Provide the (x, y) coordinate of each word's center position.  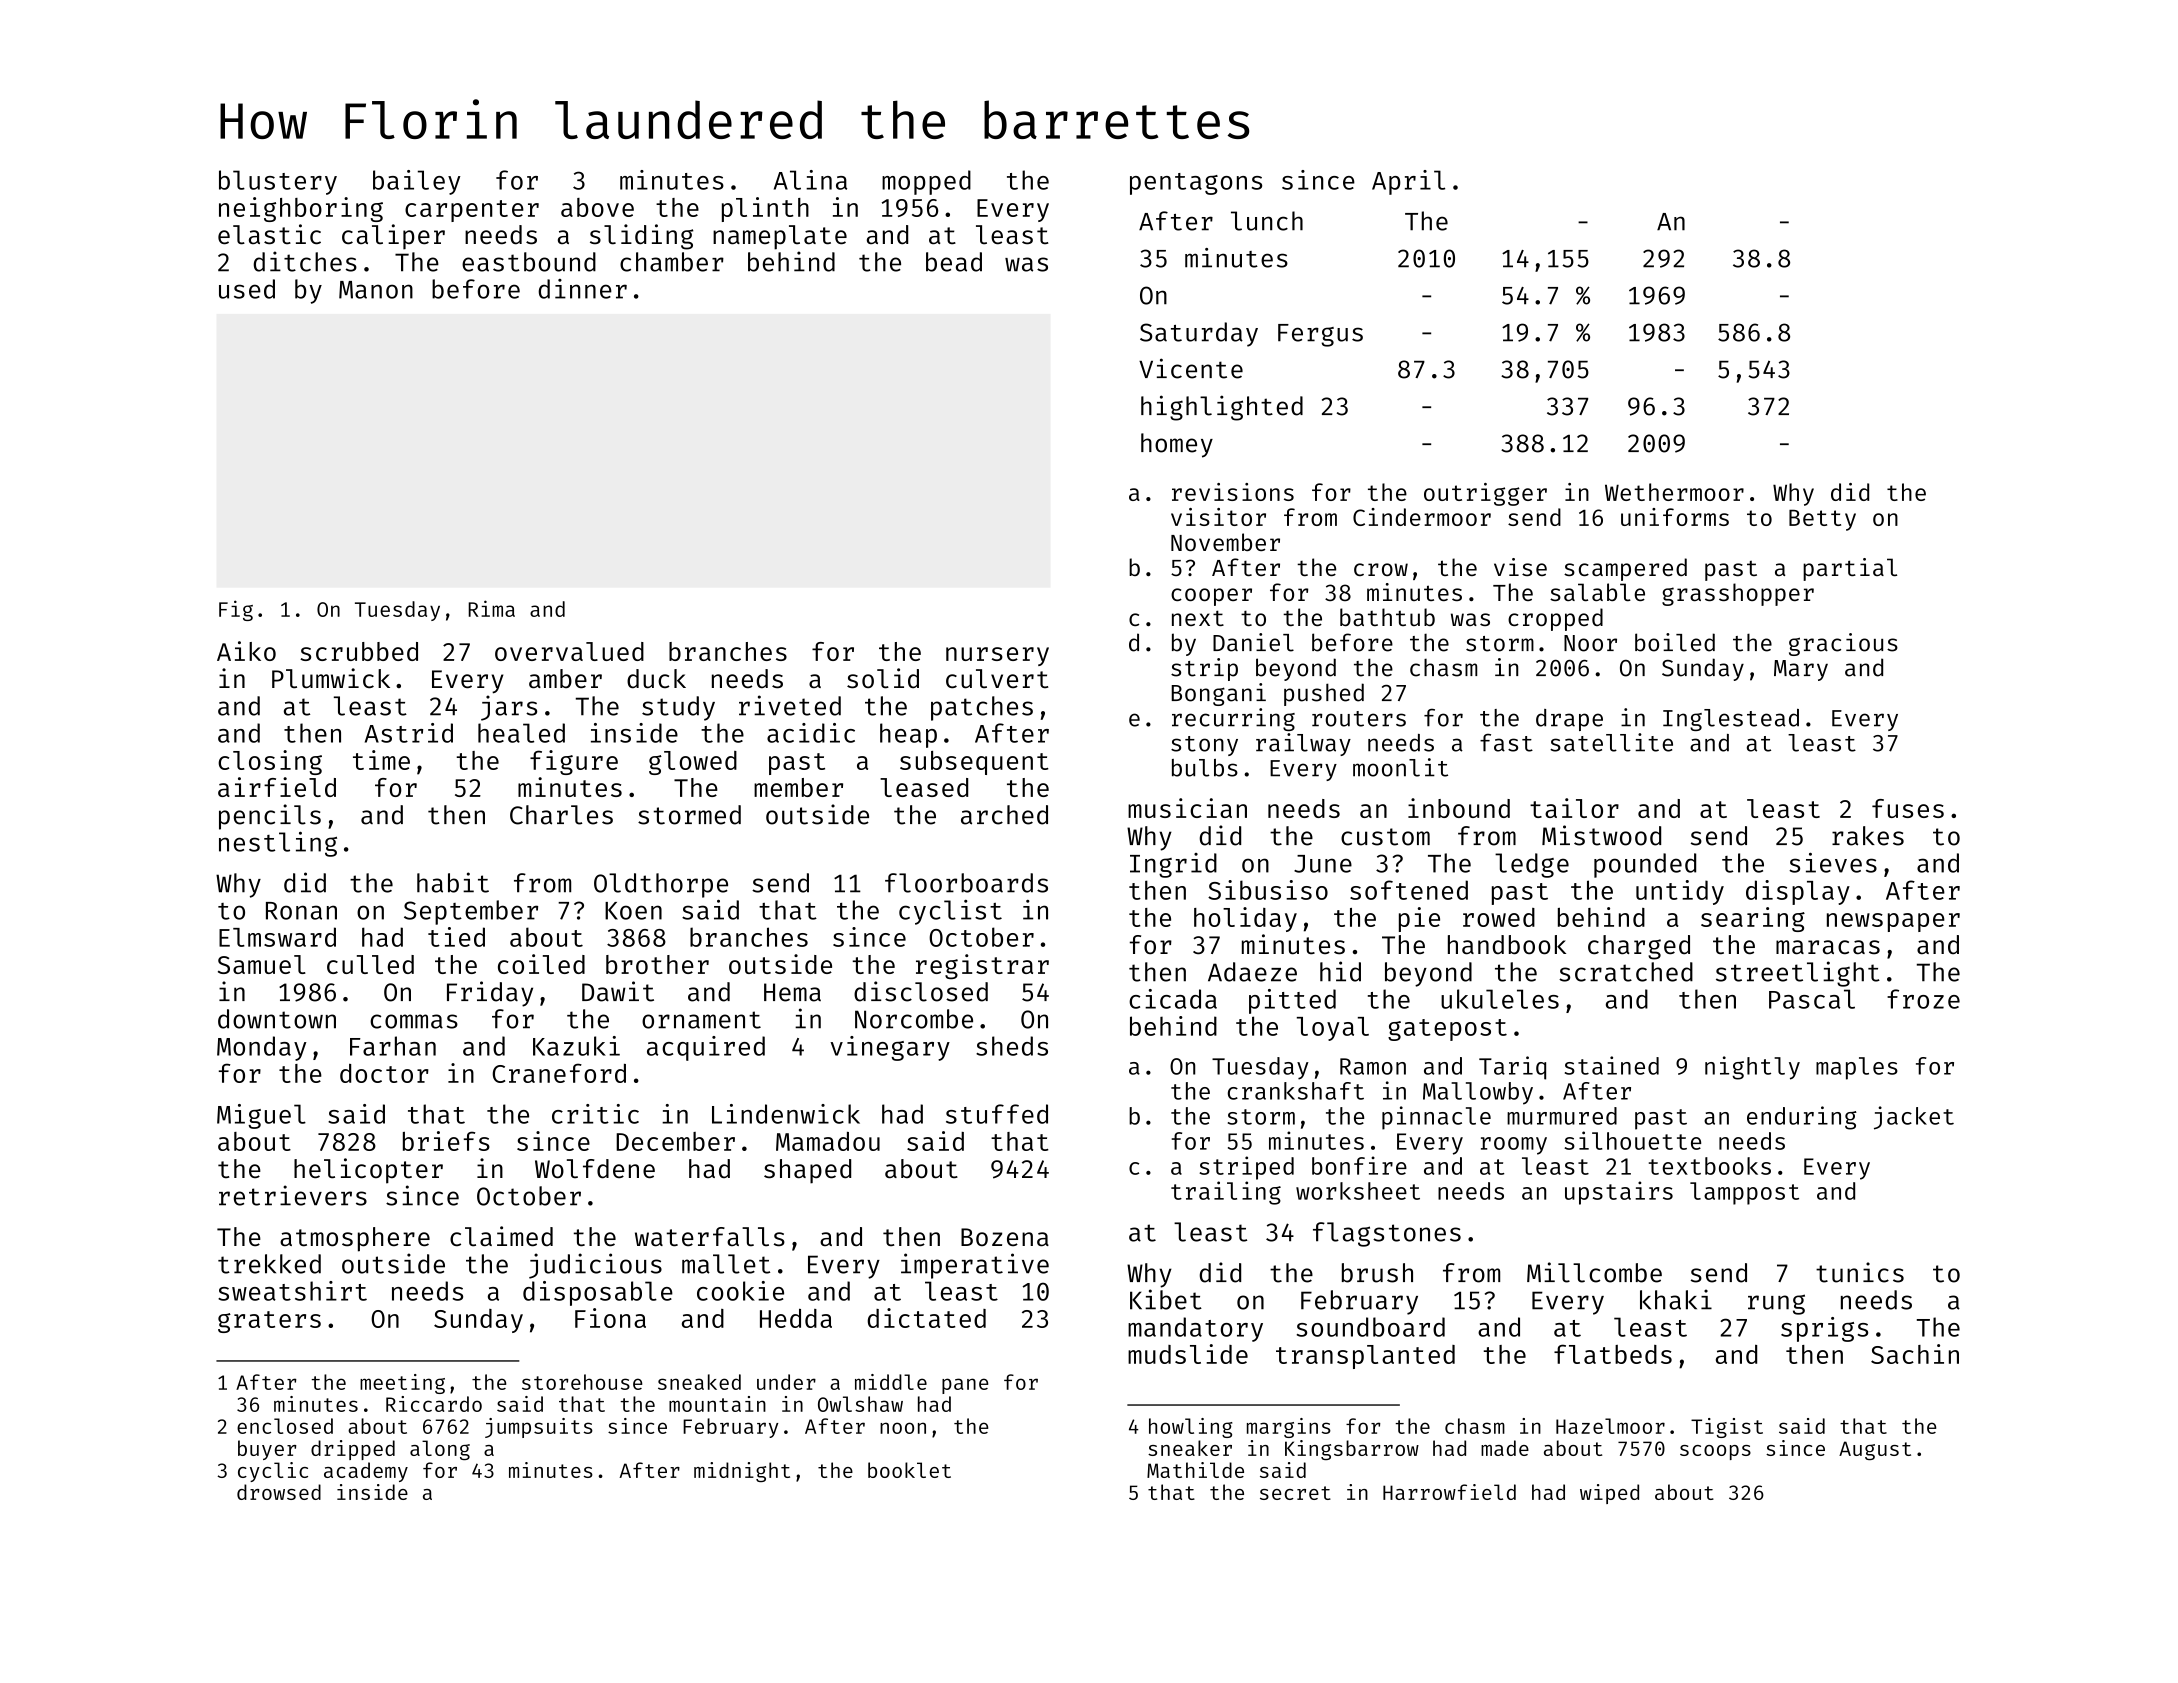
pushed (1324, 694)
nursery (997, 656)
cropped (1555, 619)
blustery (278, 182)
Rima (491, 608)
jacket (1914, 1118)
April (1408, 182)
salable (1597, 592)
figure (574, 762)
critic (595, 1114)
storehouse (582, 1382)
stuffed (997, 1114)
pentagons (1196, 184)
